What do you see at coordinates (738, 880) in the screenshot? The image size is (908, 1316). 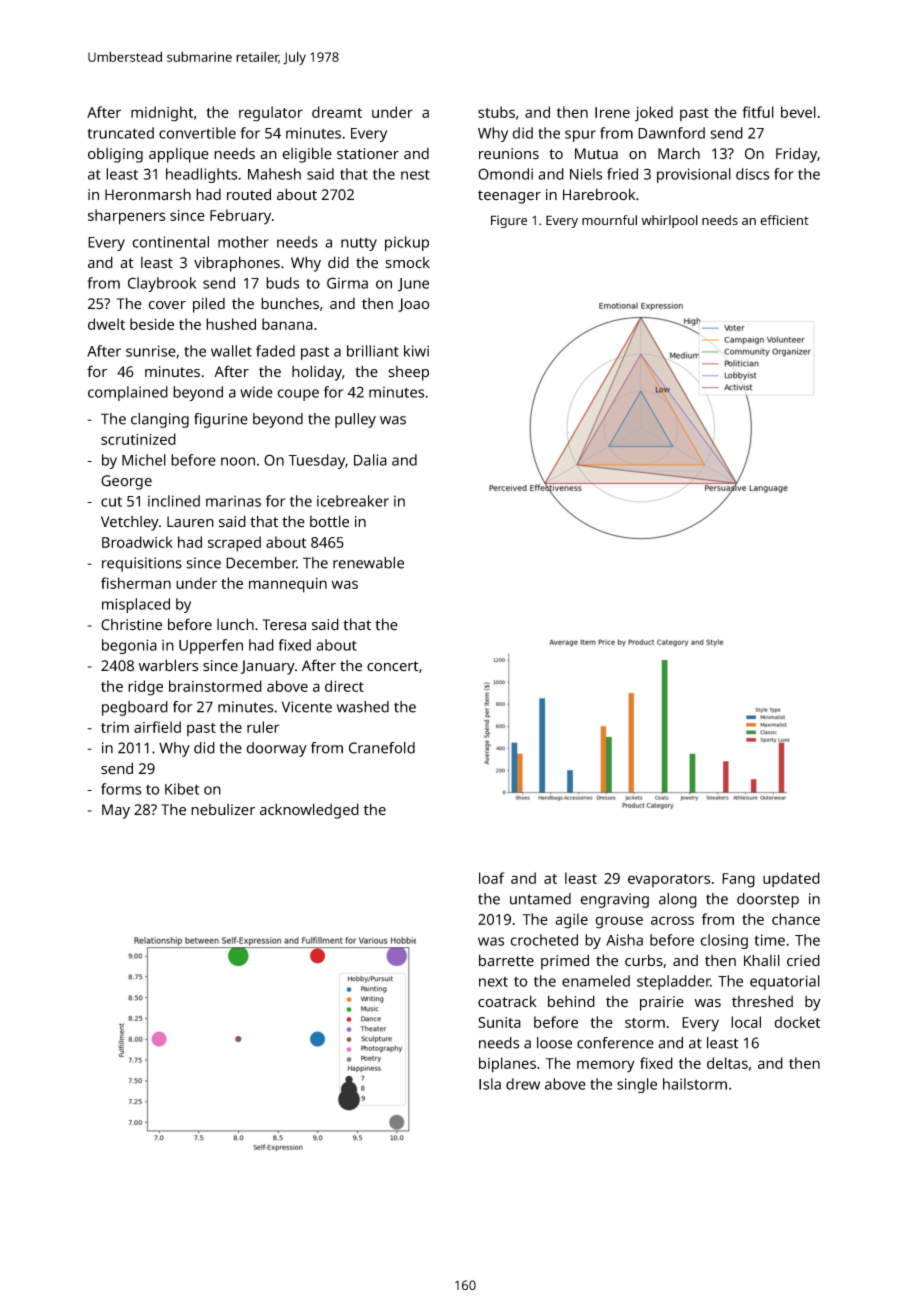 I see `Fang` at bounding box center [738, 880].
